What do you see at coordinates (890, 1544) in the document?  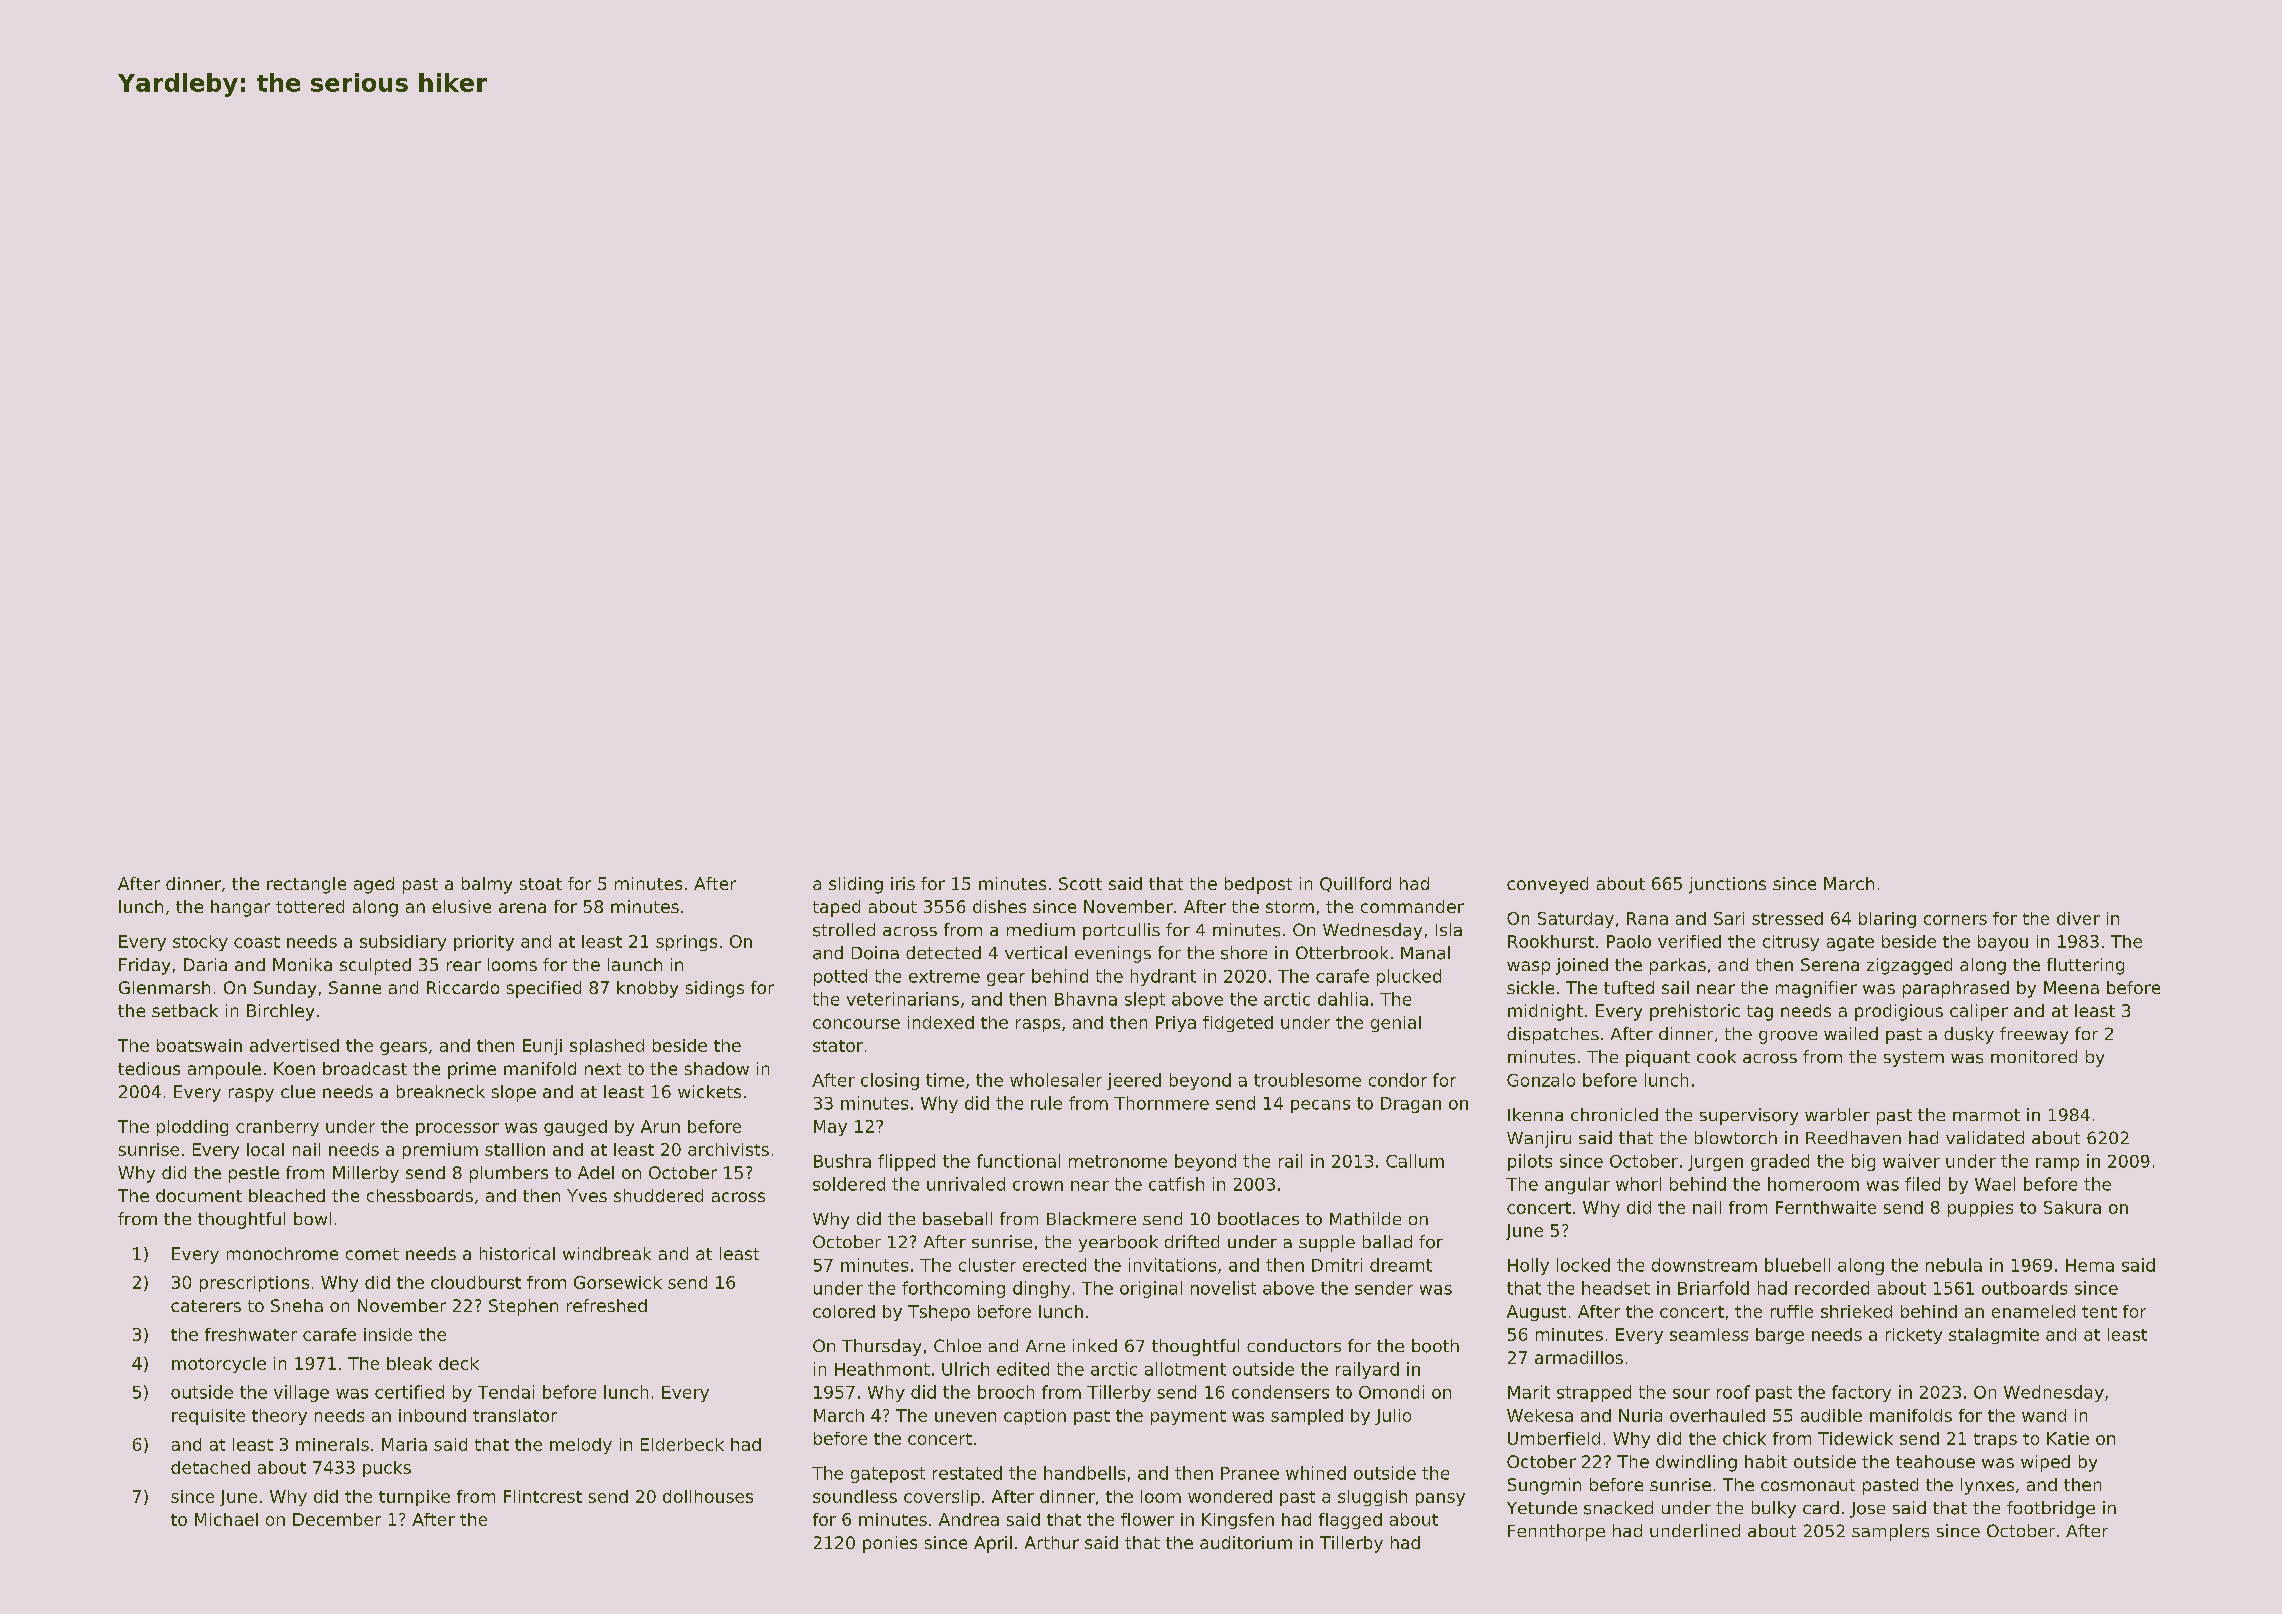 I see `ponies` at bounding box center [890, 1544].
